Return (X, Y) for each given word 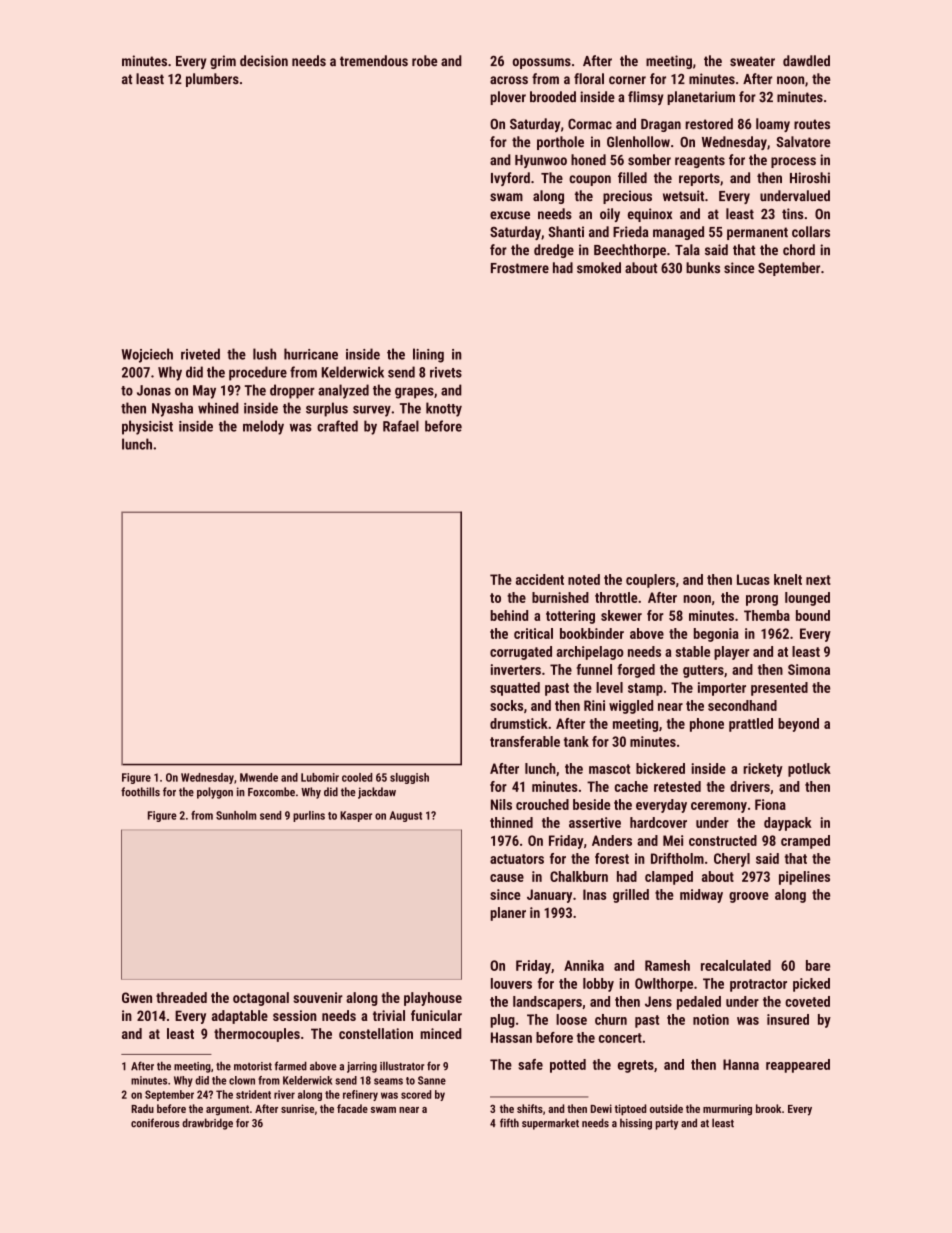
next (818, 580)
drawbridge (207, 1124)
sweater (752, 61)
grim (223, 62)
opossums (542, 63)
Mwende (259, 777)
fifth (509, 1123)
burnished (560, 597)
